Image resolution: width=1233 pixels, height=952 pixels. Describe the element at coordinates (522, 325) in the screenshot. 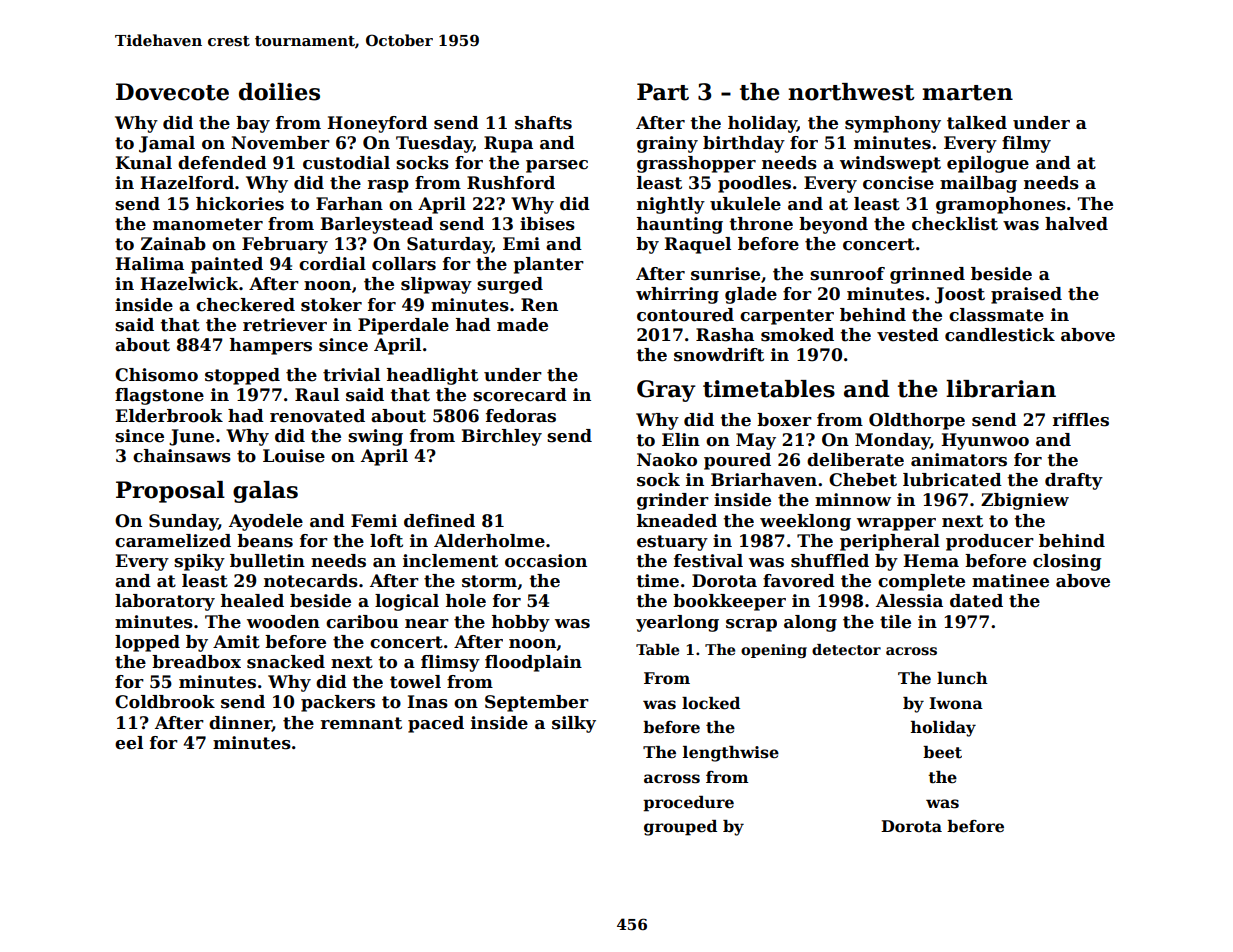

I see `made` at that location.
